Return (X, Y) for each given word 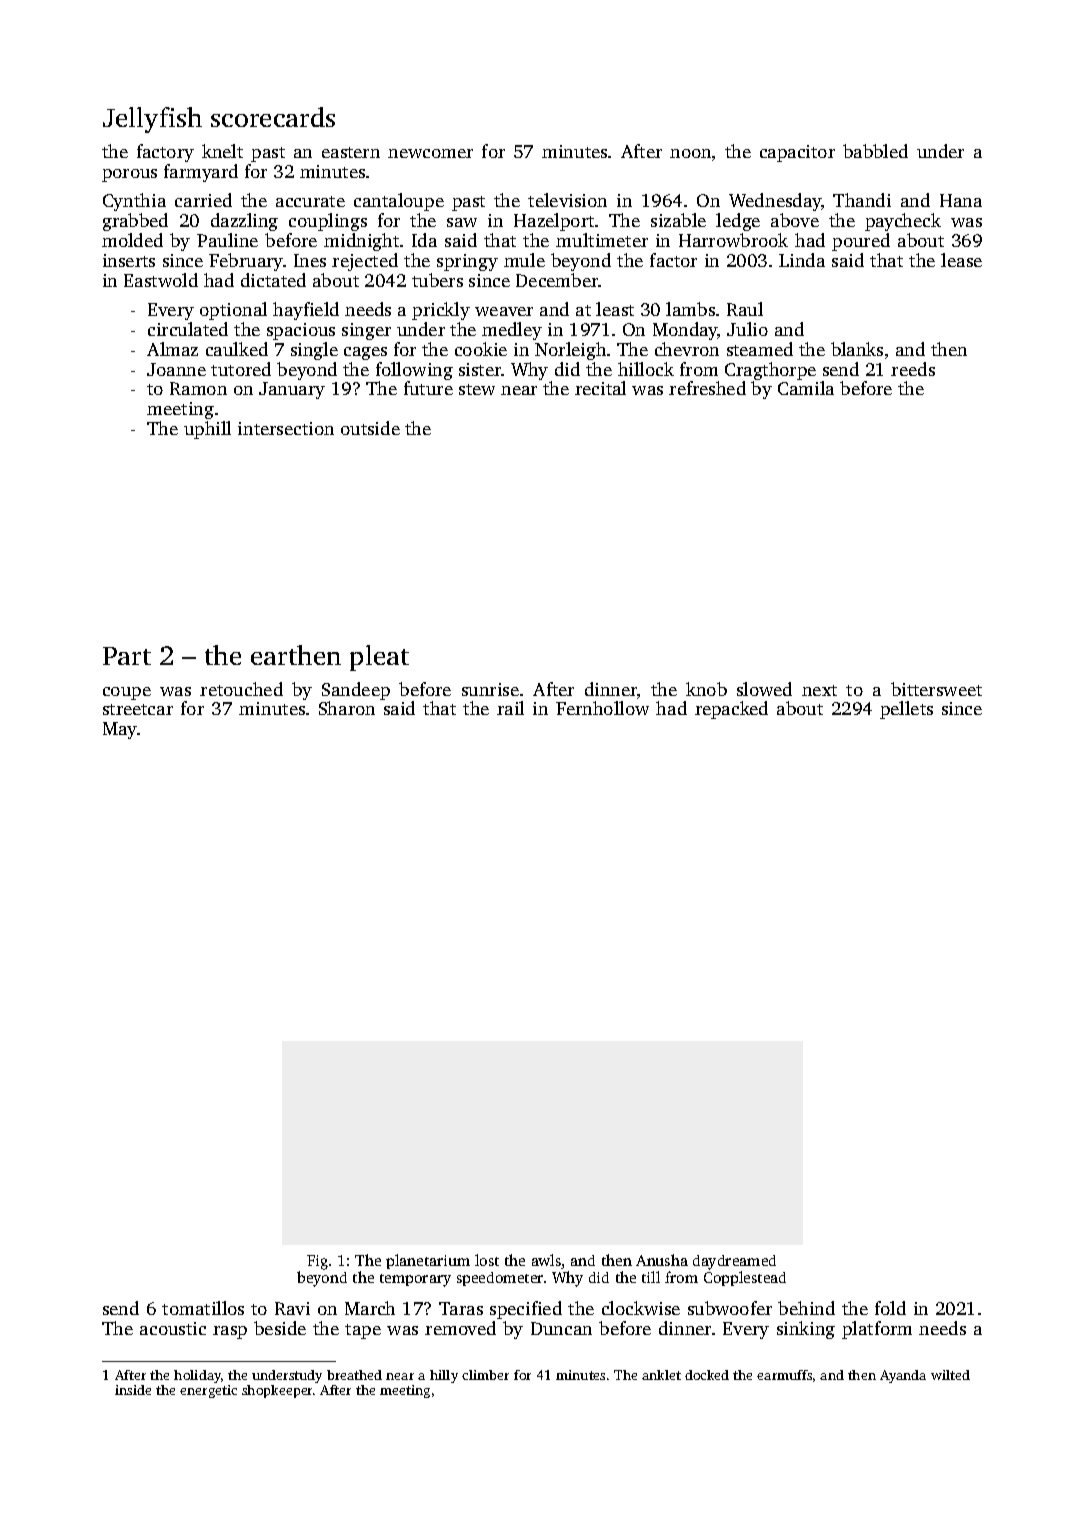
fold (890, 1308)
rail (510, 708)
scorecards (273, 117)
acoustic (173, 1328)
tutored (241, 369)
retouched (241, 689)
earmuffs (784, 1375)
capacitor (797, 153)
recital (600, 388)
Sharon (347, 708)
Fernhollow (602, 708)
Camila (806, 388)
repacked (731, 710)
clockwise (641, 1308)
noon (690, 153)
